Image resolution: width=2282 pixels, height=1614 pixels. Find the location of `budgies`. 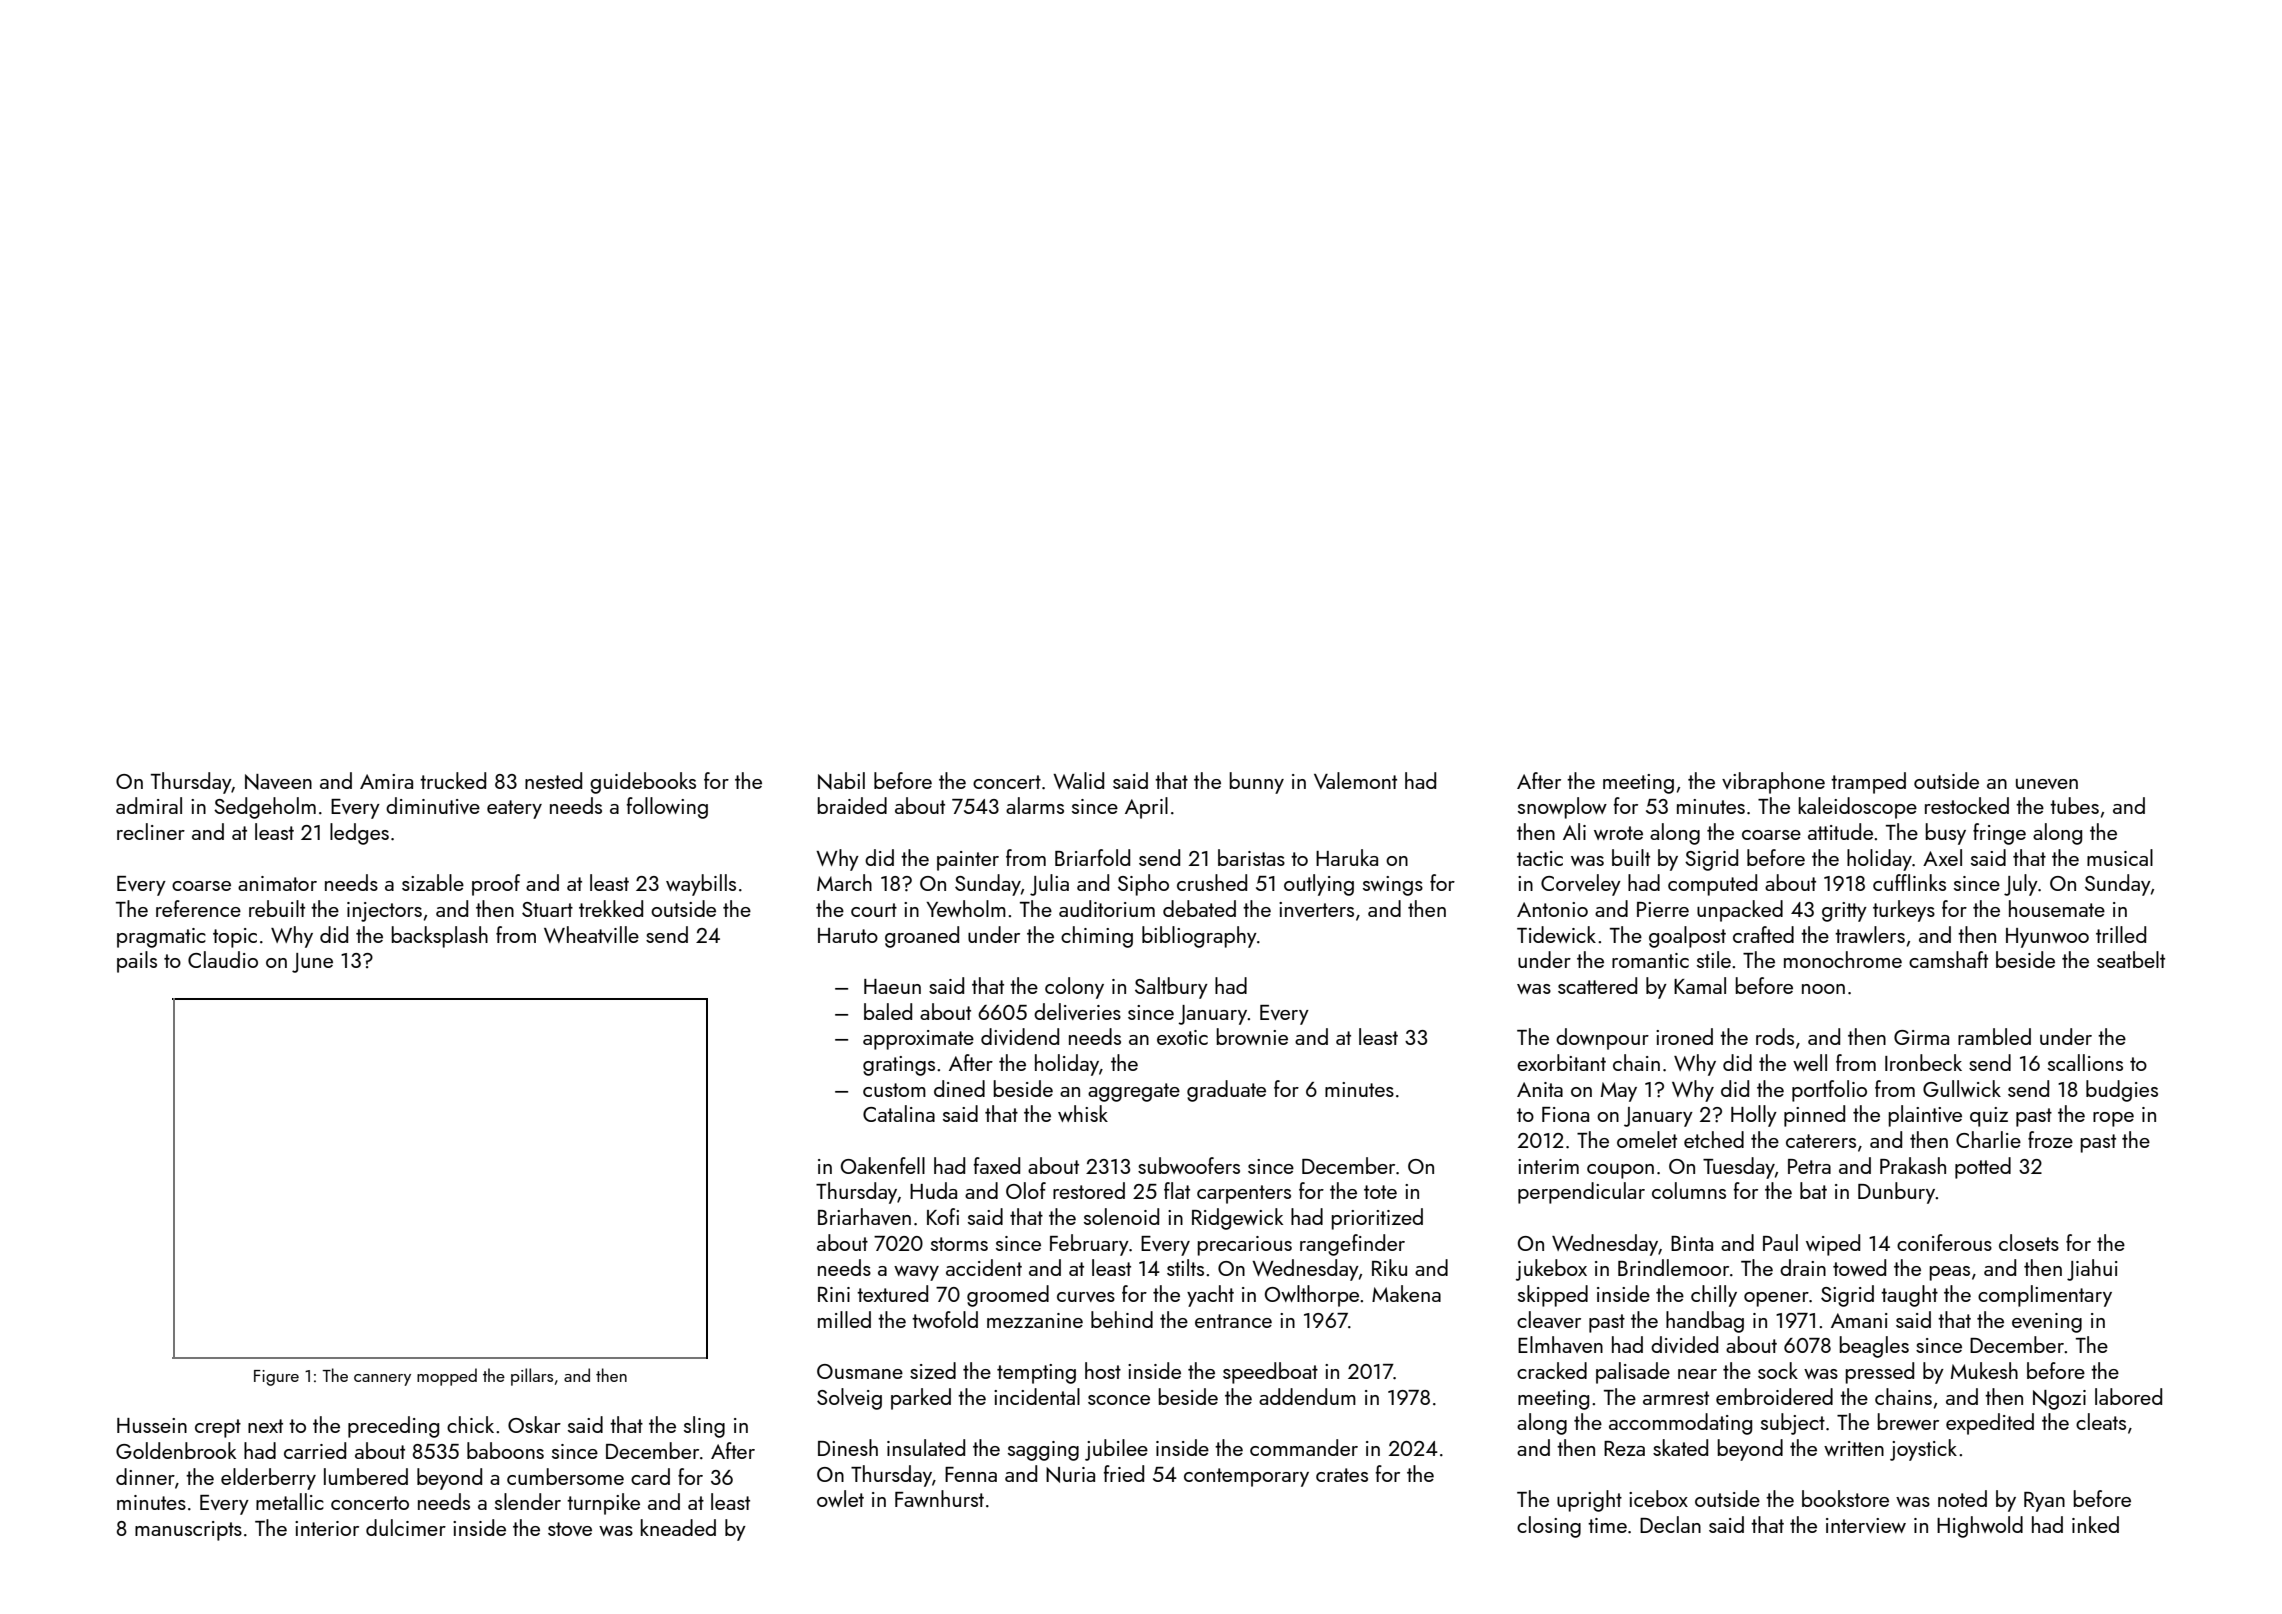

budgies is located at coordinates (2122, 1091).
